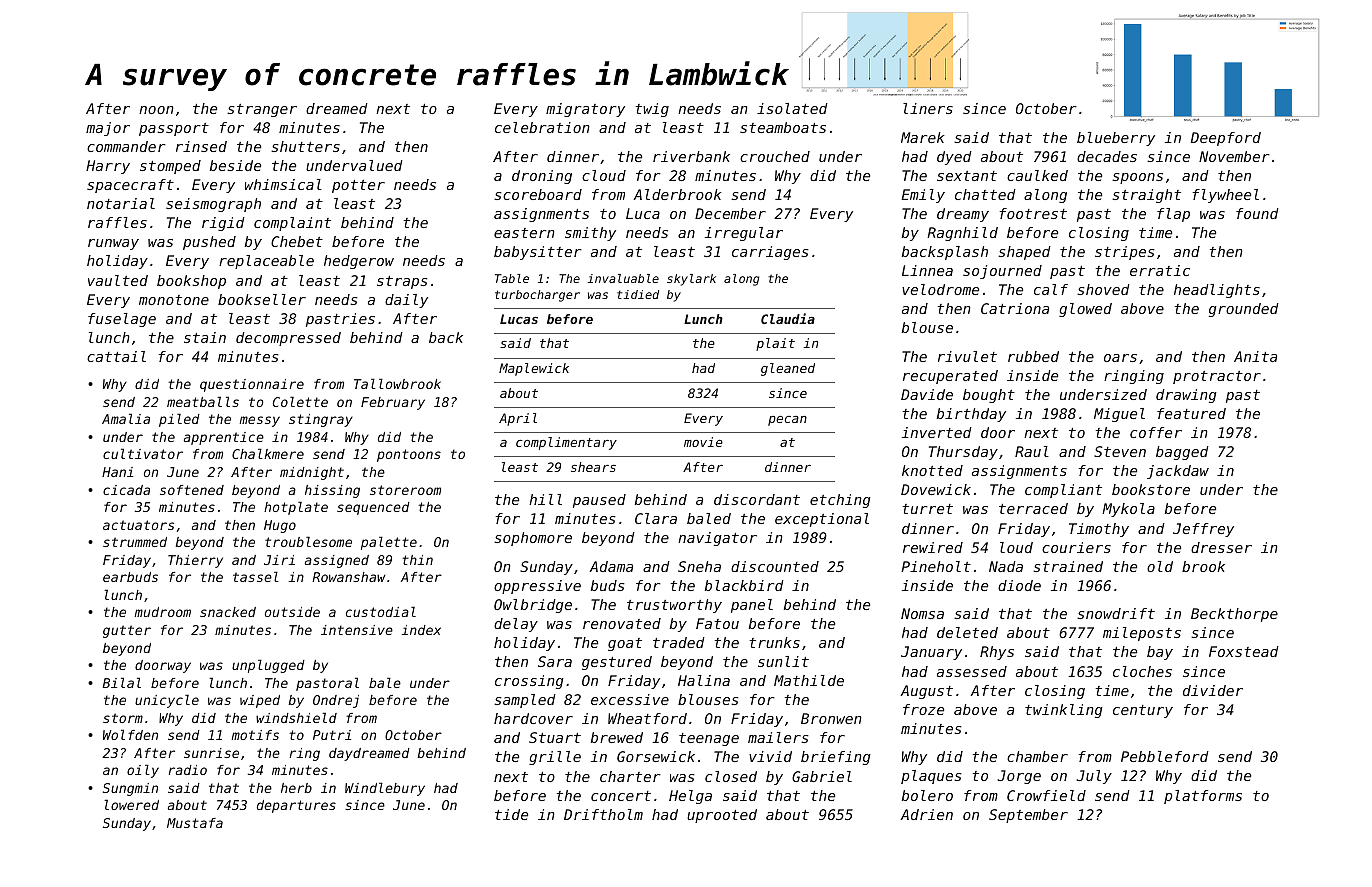 The image size is (1372, 887). I want to click on uprooted, so click(722, 816).
